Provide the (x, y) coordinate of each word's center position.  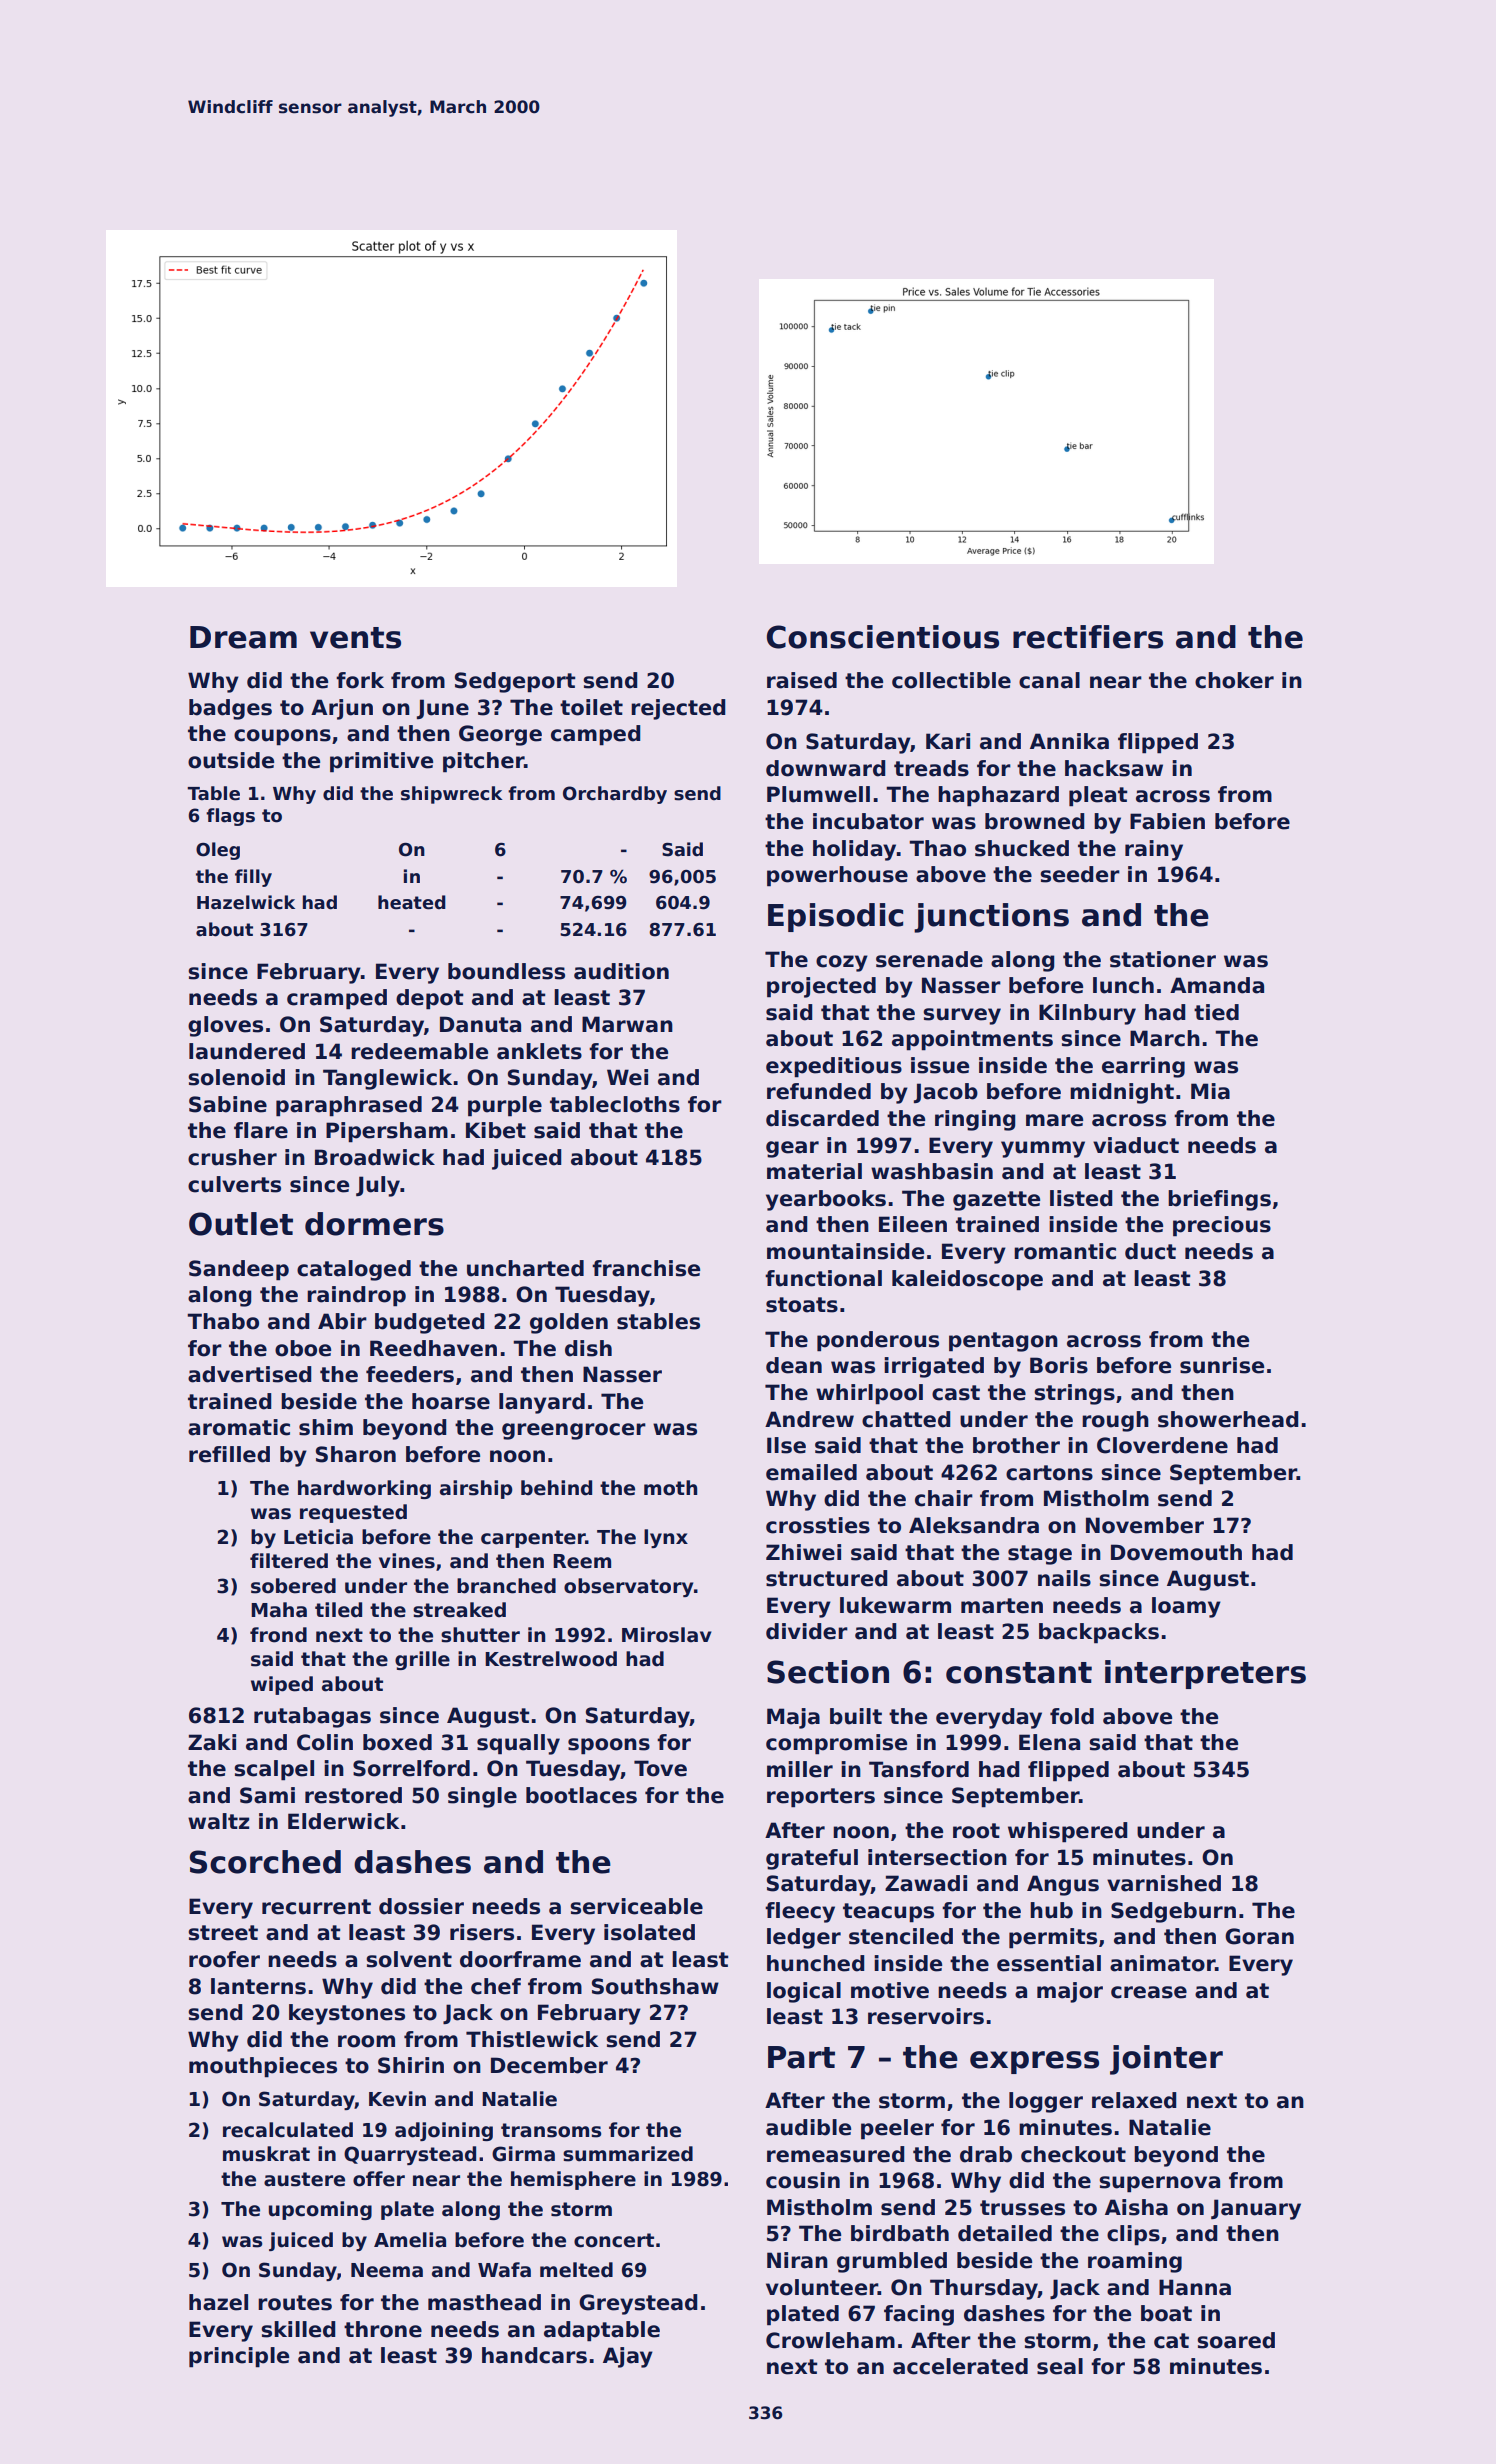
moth (671, 1488)
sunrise (1222, 1365)
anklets (539, 1051)
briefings (1219, 1200)
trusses (1022, 2208)
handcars (534, 2355)
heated (412, 902)
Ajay (628, 2357)
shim (326, 1427)
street (223, 1933)
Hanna (1195, 2287)
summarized (628, 2154)
